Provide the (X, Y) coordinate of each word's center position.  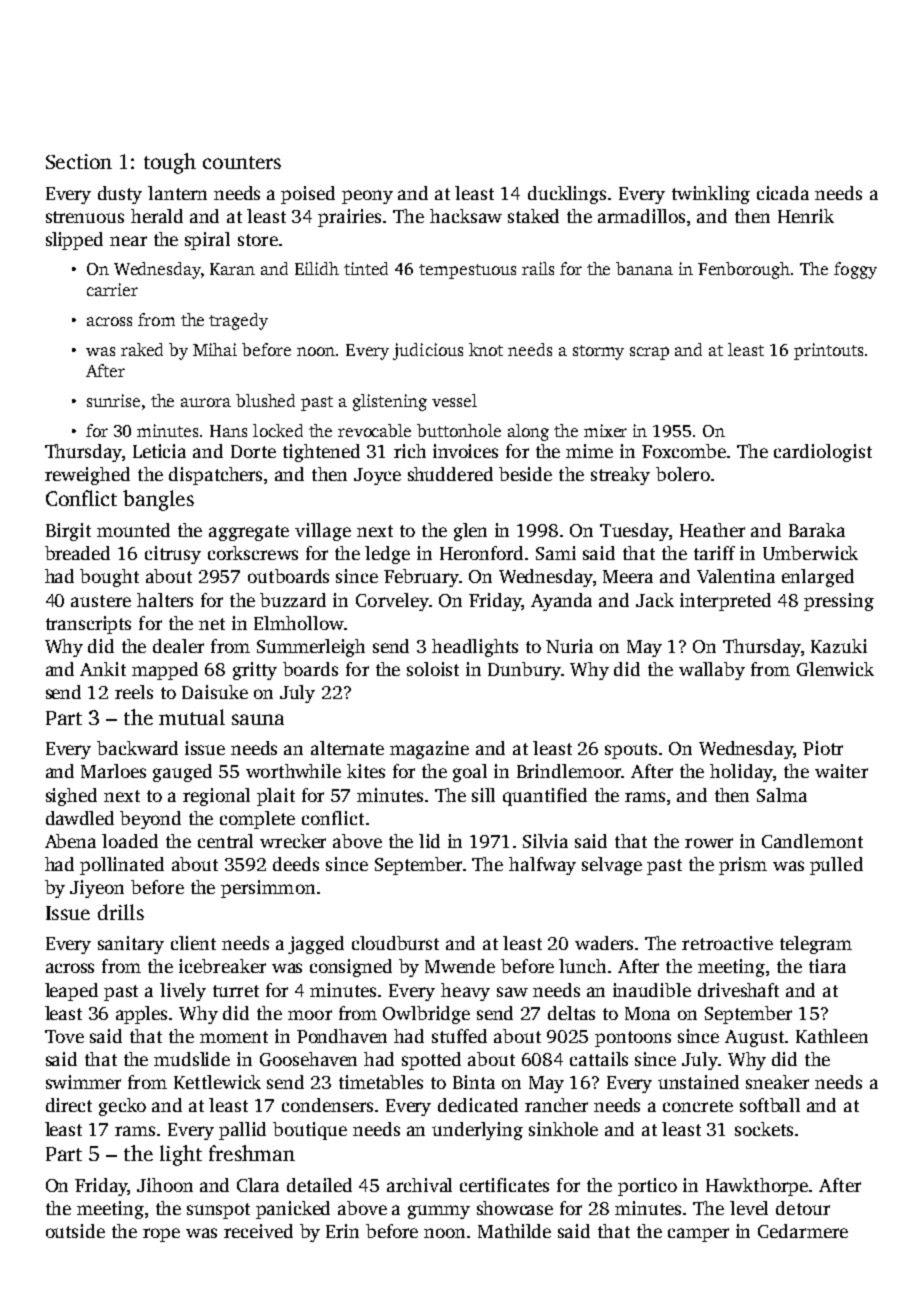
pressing (839, 602)
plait (276, 797)
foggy (855, 270)
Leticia (159, 451)
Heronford (481, 553)
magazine (429, 750)
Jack (655, 600)
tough (170, 163)
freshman (252, 1153)
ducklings (567, 195)
